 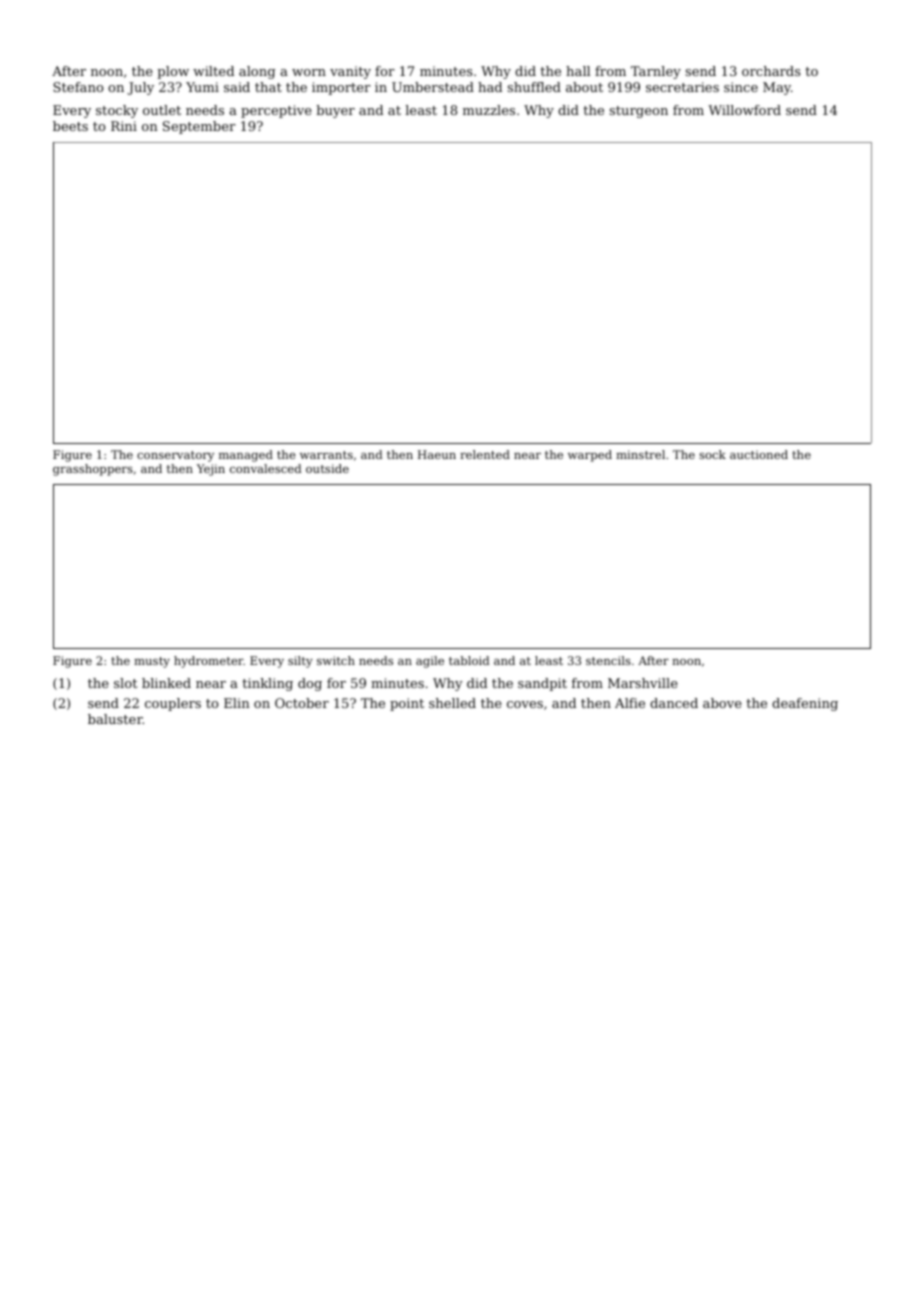 I want to click on baluster, so click(x=115, y=719).
